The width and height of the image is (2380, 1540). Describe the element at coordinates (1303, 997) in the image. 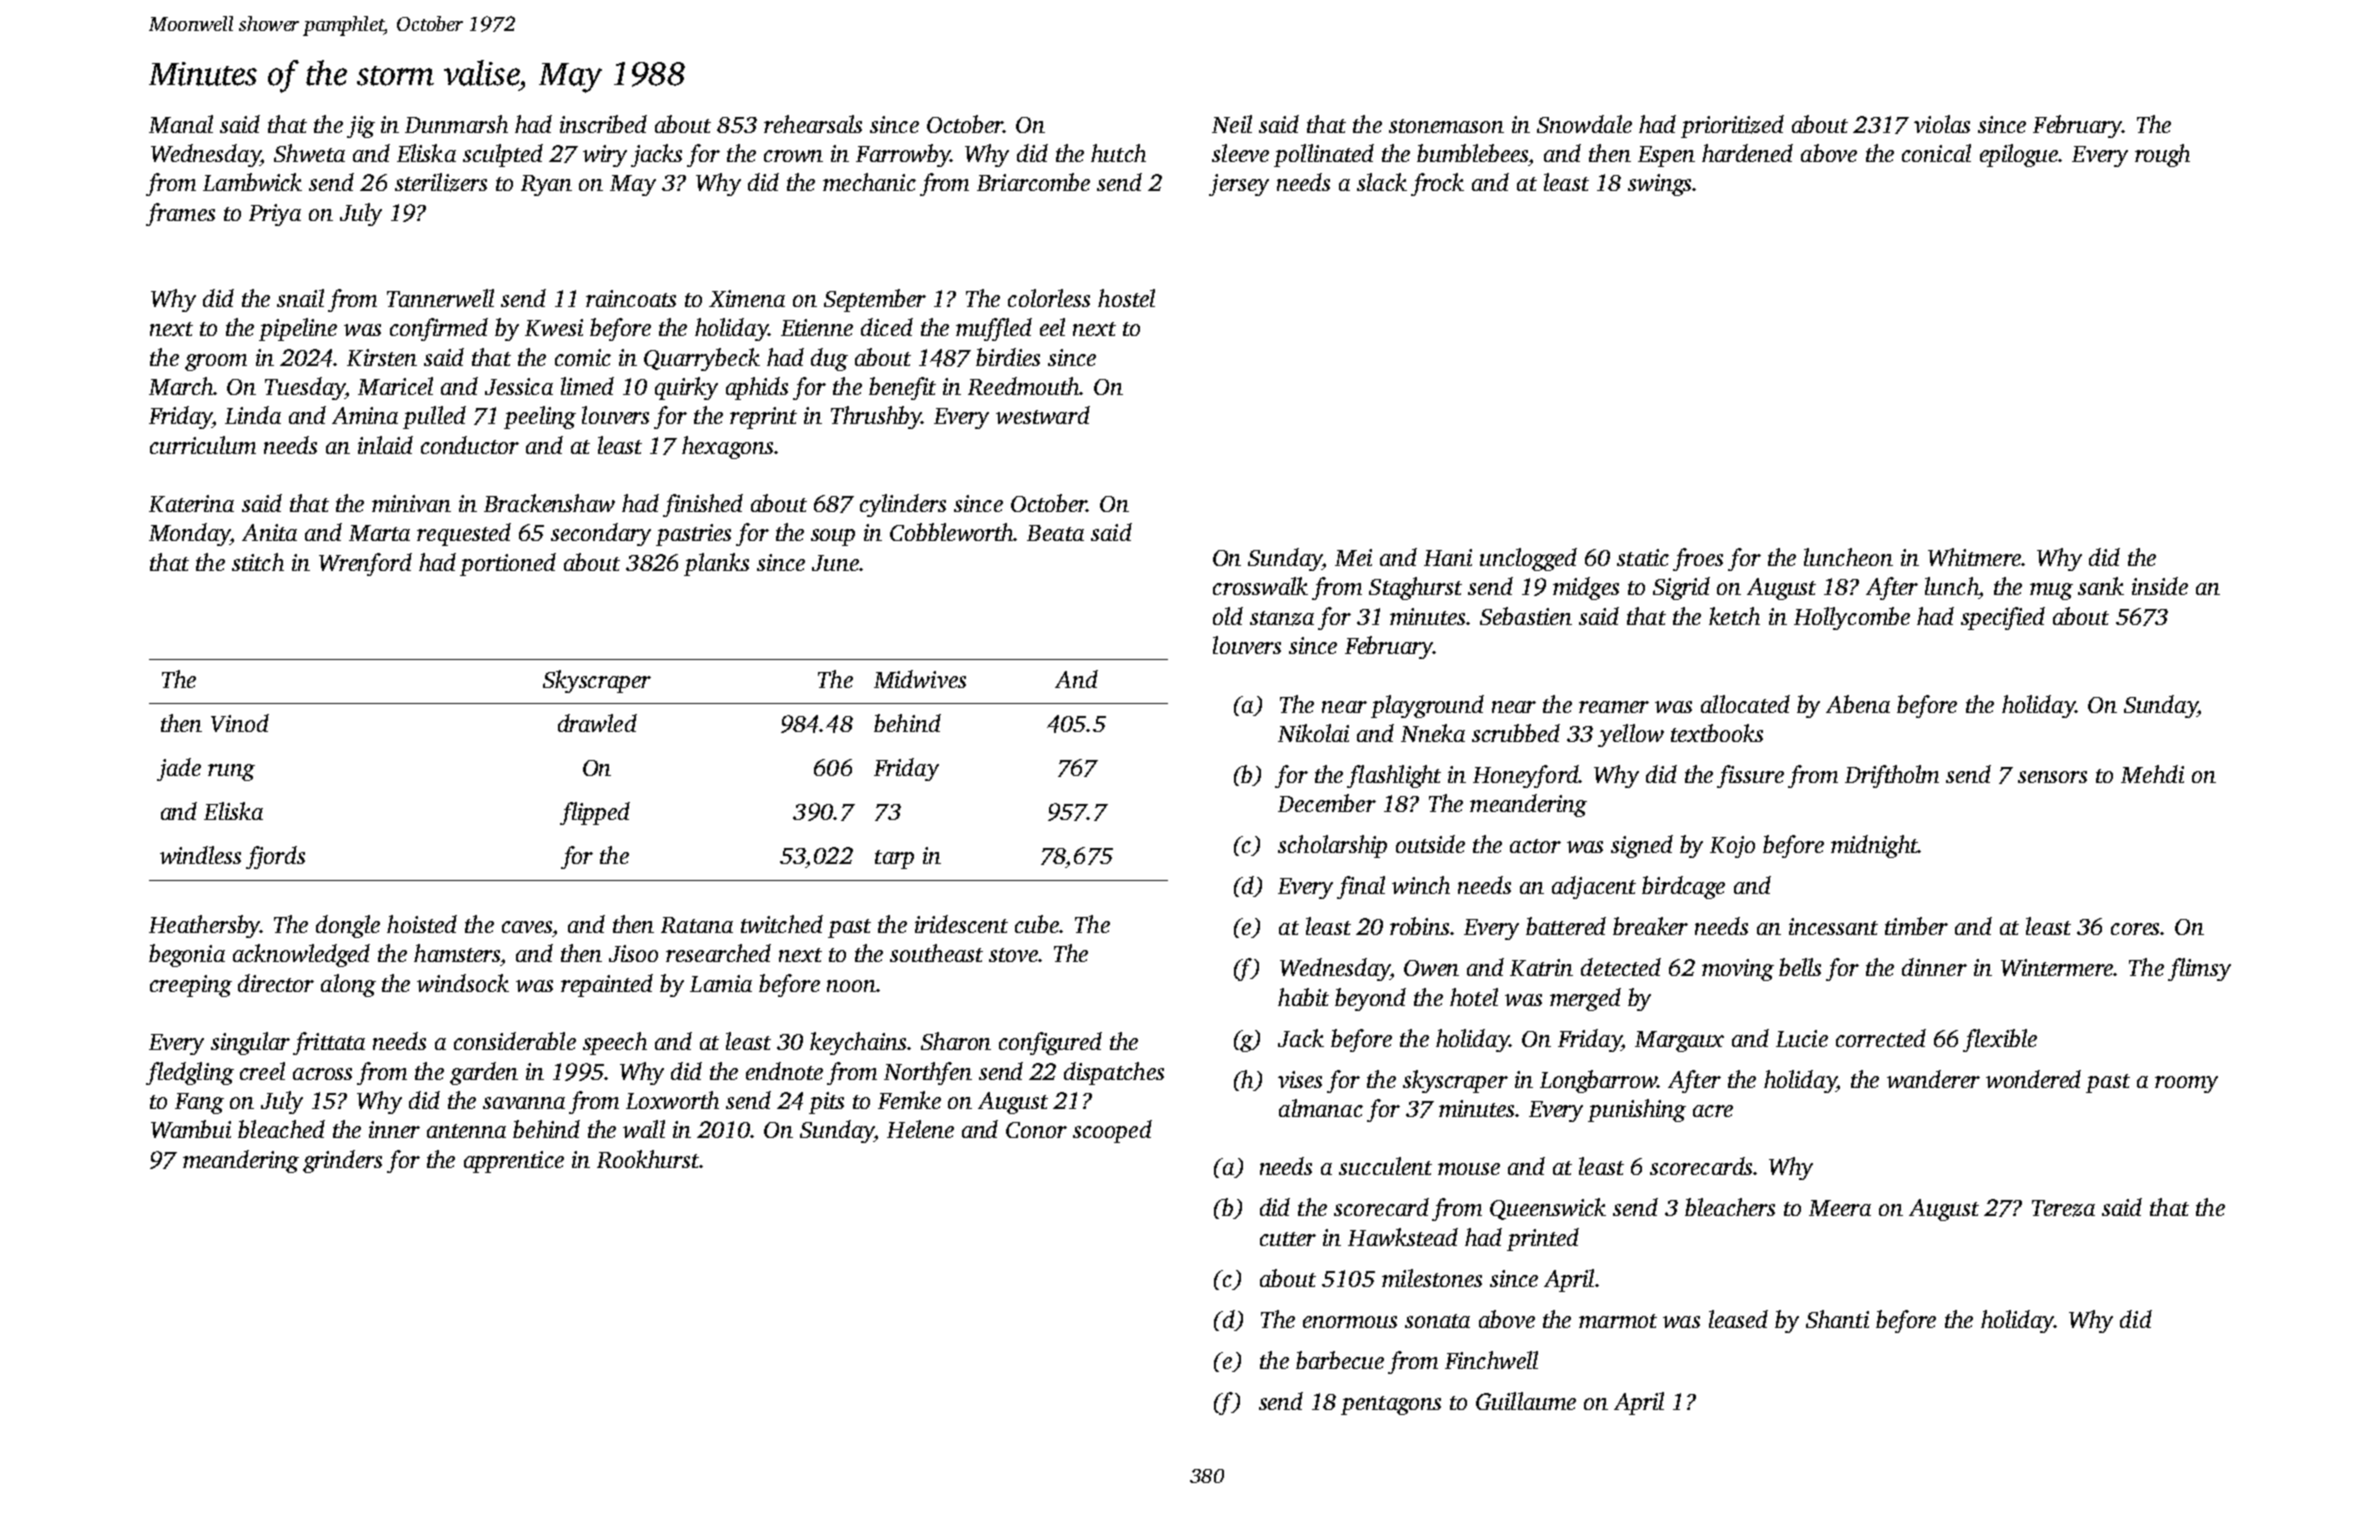

I see `habit` at that location.
